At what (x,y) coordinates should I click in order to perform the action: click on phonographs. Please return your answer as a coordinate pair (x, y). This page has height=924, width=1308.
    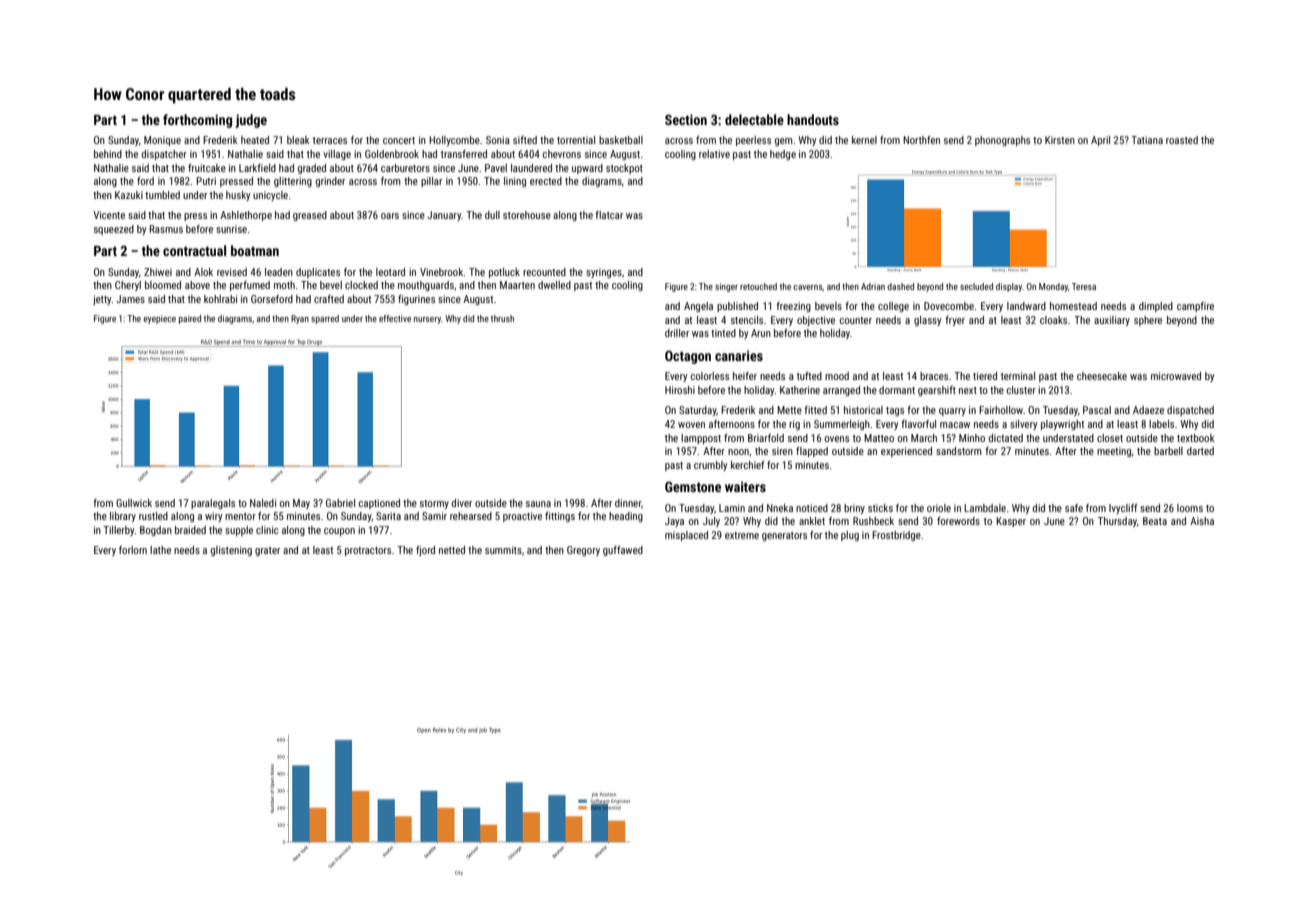
    Looking at the image, I should click on (1002, 141).
